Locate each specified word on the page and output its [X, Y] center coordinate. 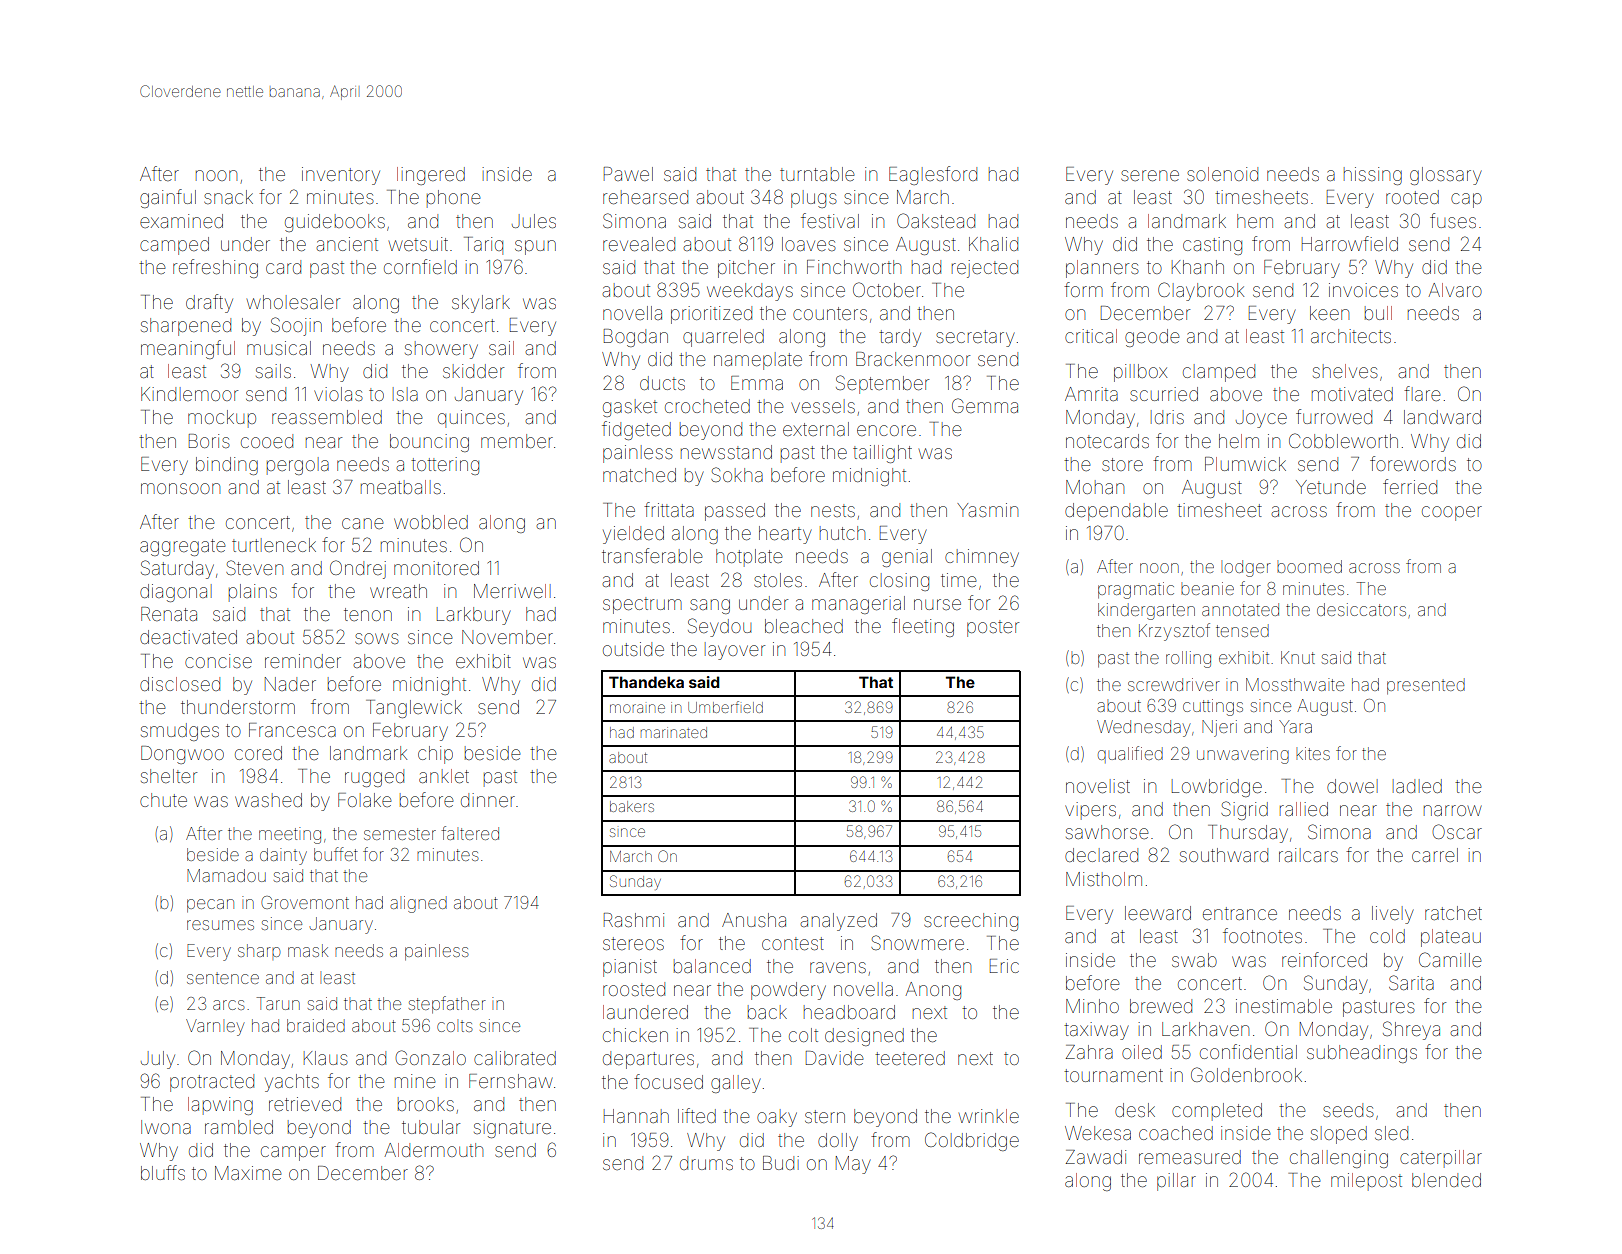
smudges [180, 732]
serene [1150, 175]
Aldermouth [434, 1150]
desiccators [1361, 609]
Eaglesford [933, 175]
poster [993, 628]
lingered [431, 176]
